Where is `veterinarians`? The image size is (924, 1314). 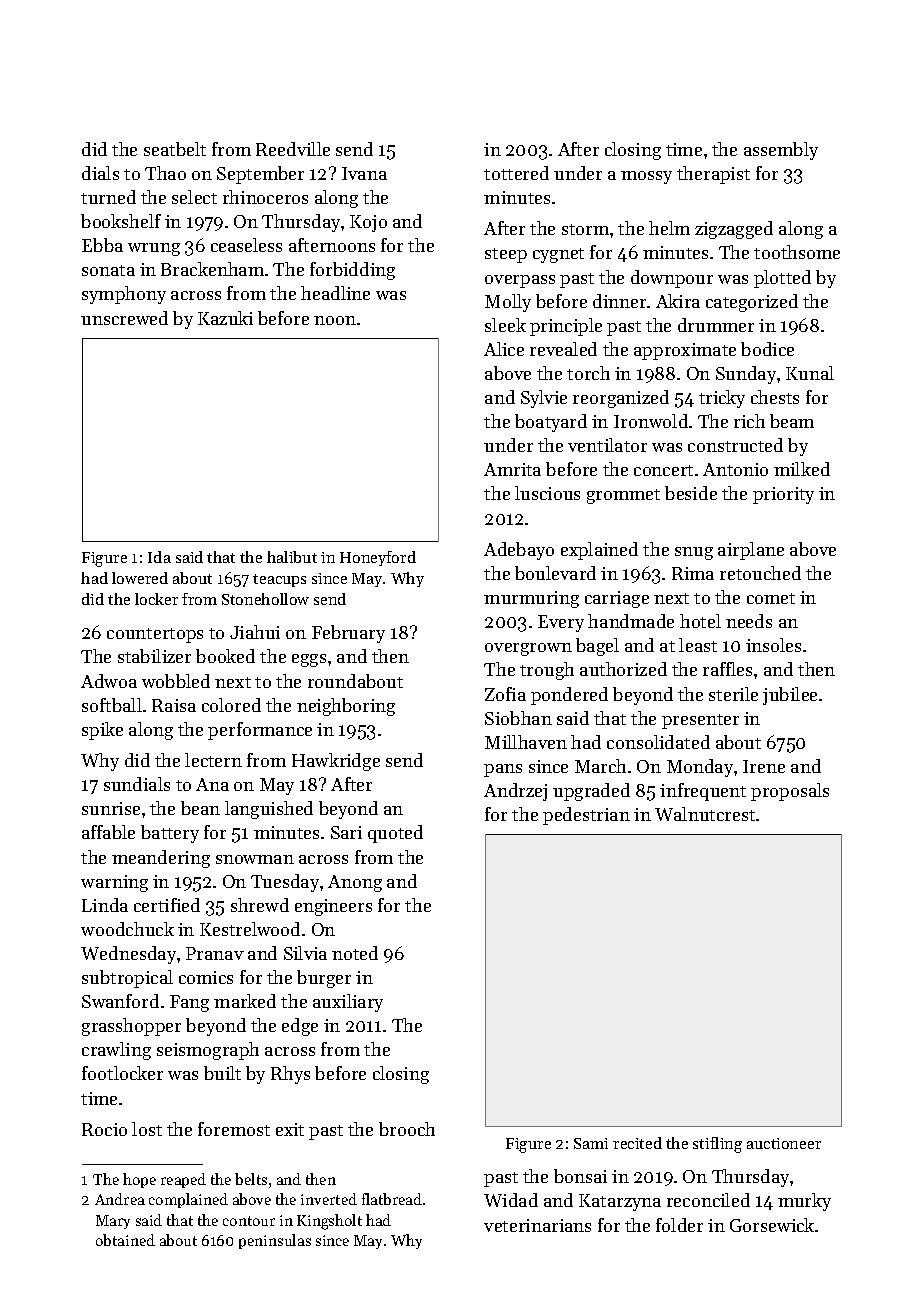
veterinarians is located at coordinates (537, 1225).
